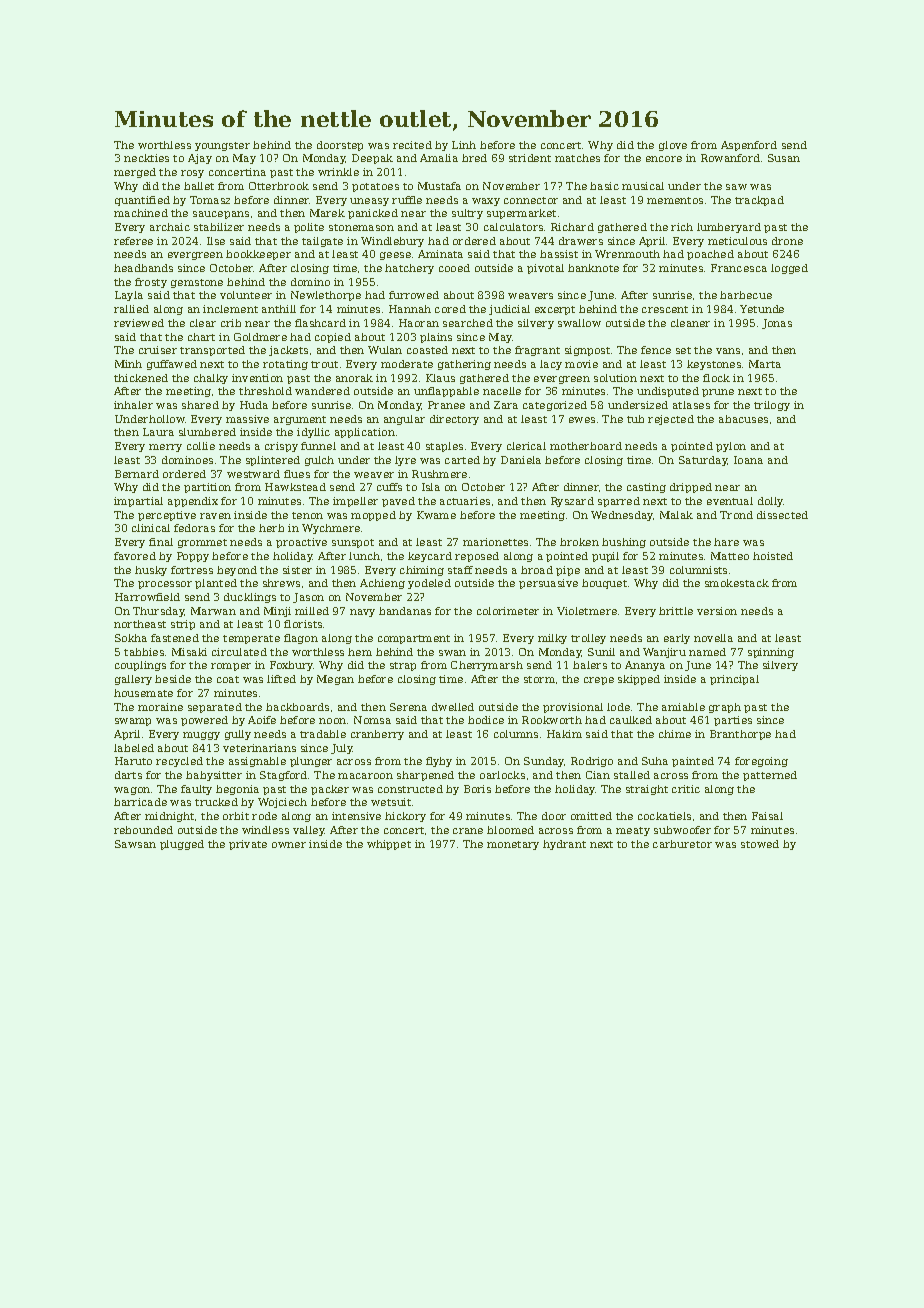 The image size is (924, 1308). What do you see at coordinates (140, 666) in the document?
I see `couplings` at bounding box center [140, 666].
